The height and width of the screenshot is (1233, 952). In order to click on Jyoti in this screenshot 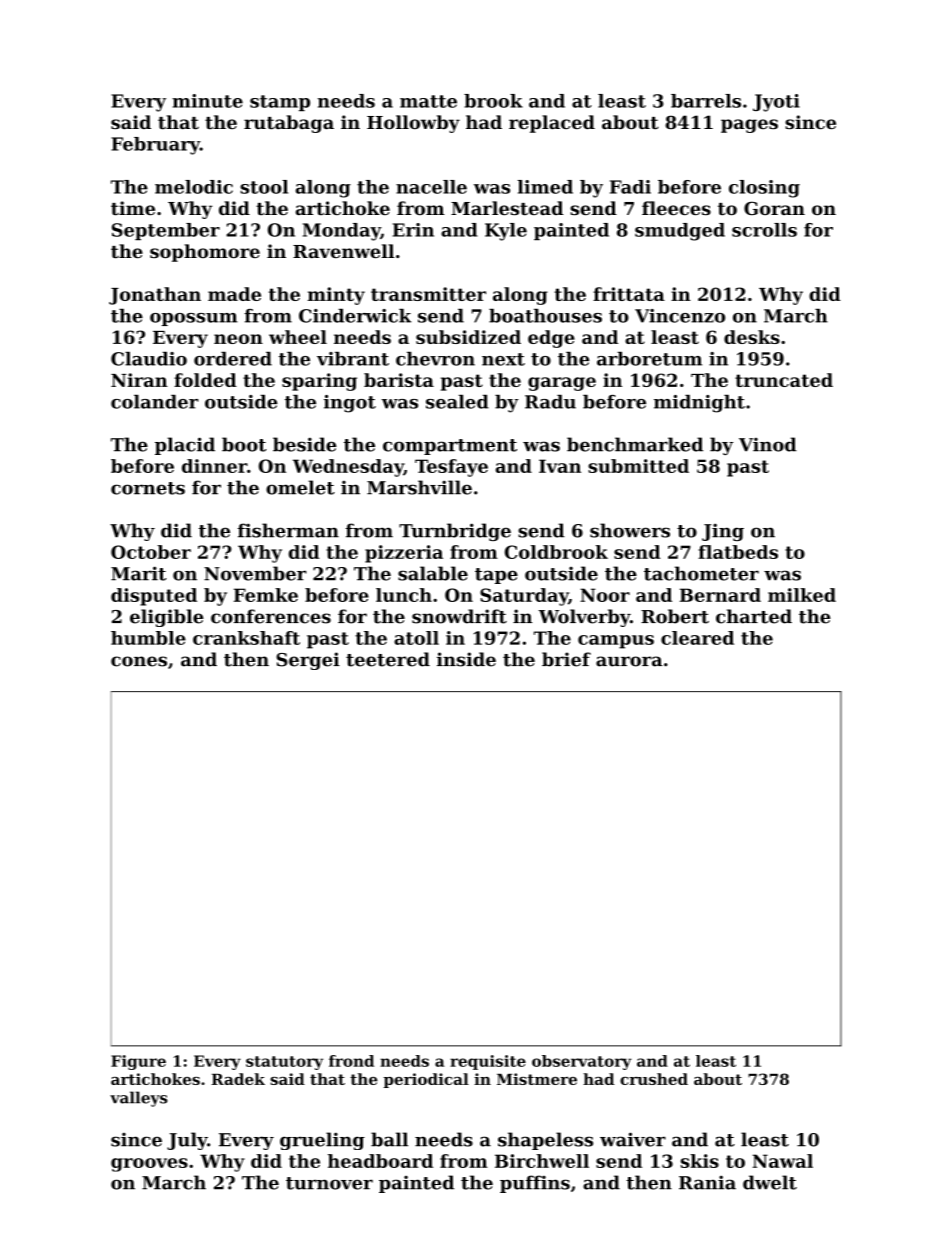, I will do `click(776, 103)`.
